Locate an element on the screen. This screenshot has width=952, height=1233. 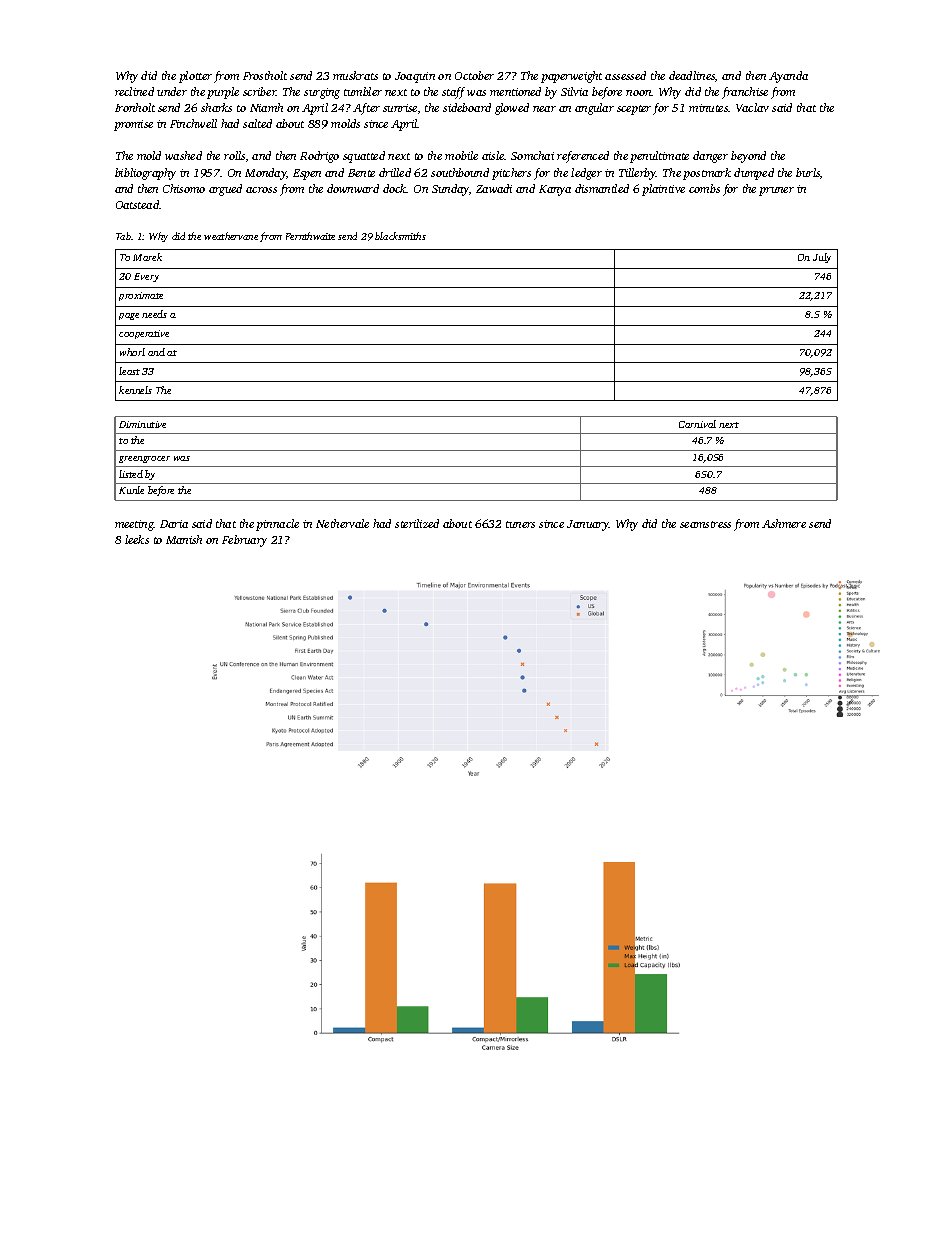
argued is located at coordinates (225, 190).
